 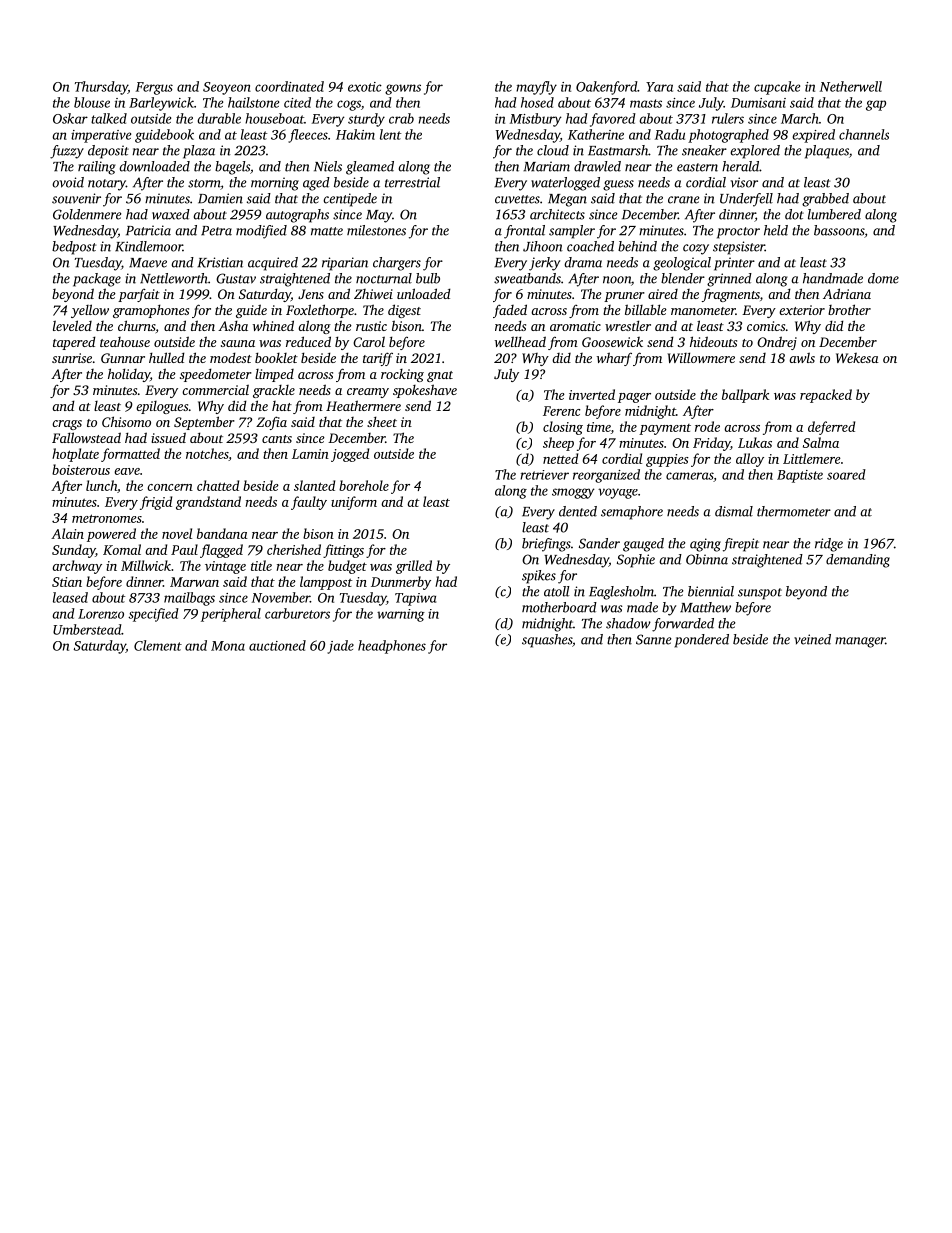 I want to click on coordinated, so click(x=289, y=86).
